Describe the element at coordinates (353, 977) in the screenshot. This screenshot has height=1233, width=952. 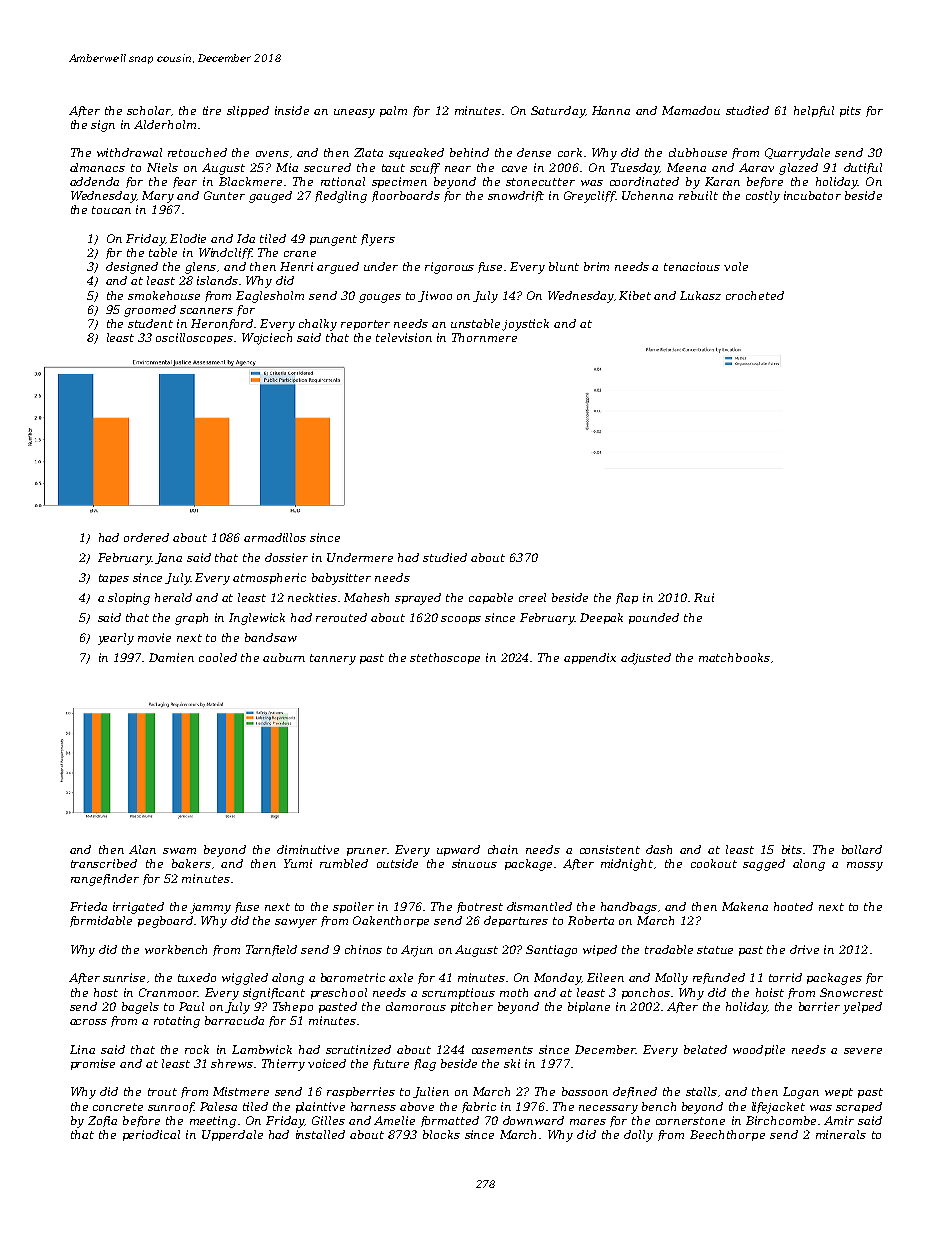
I see `barometric` at that location.
